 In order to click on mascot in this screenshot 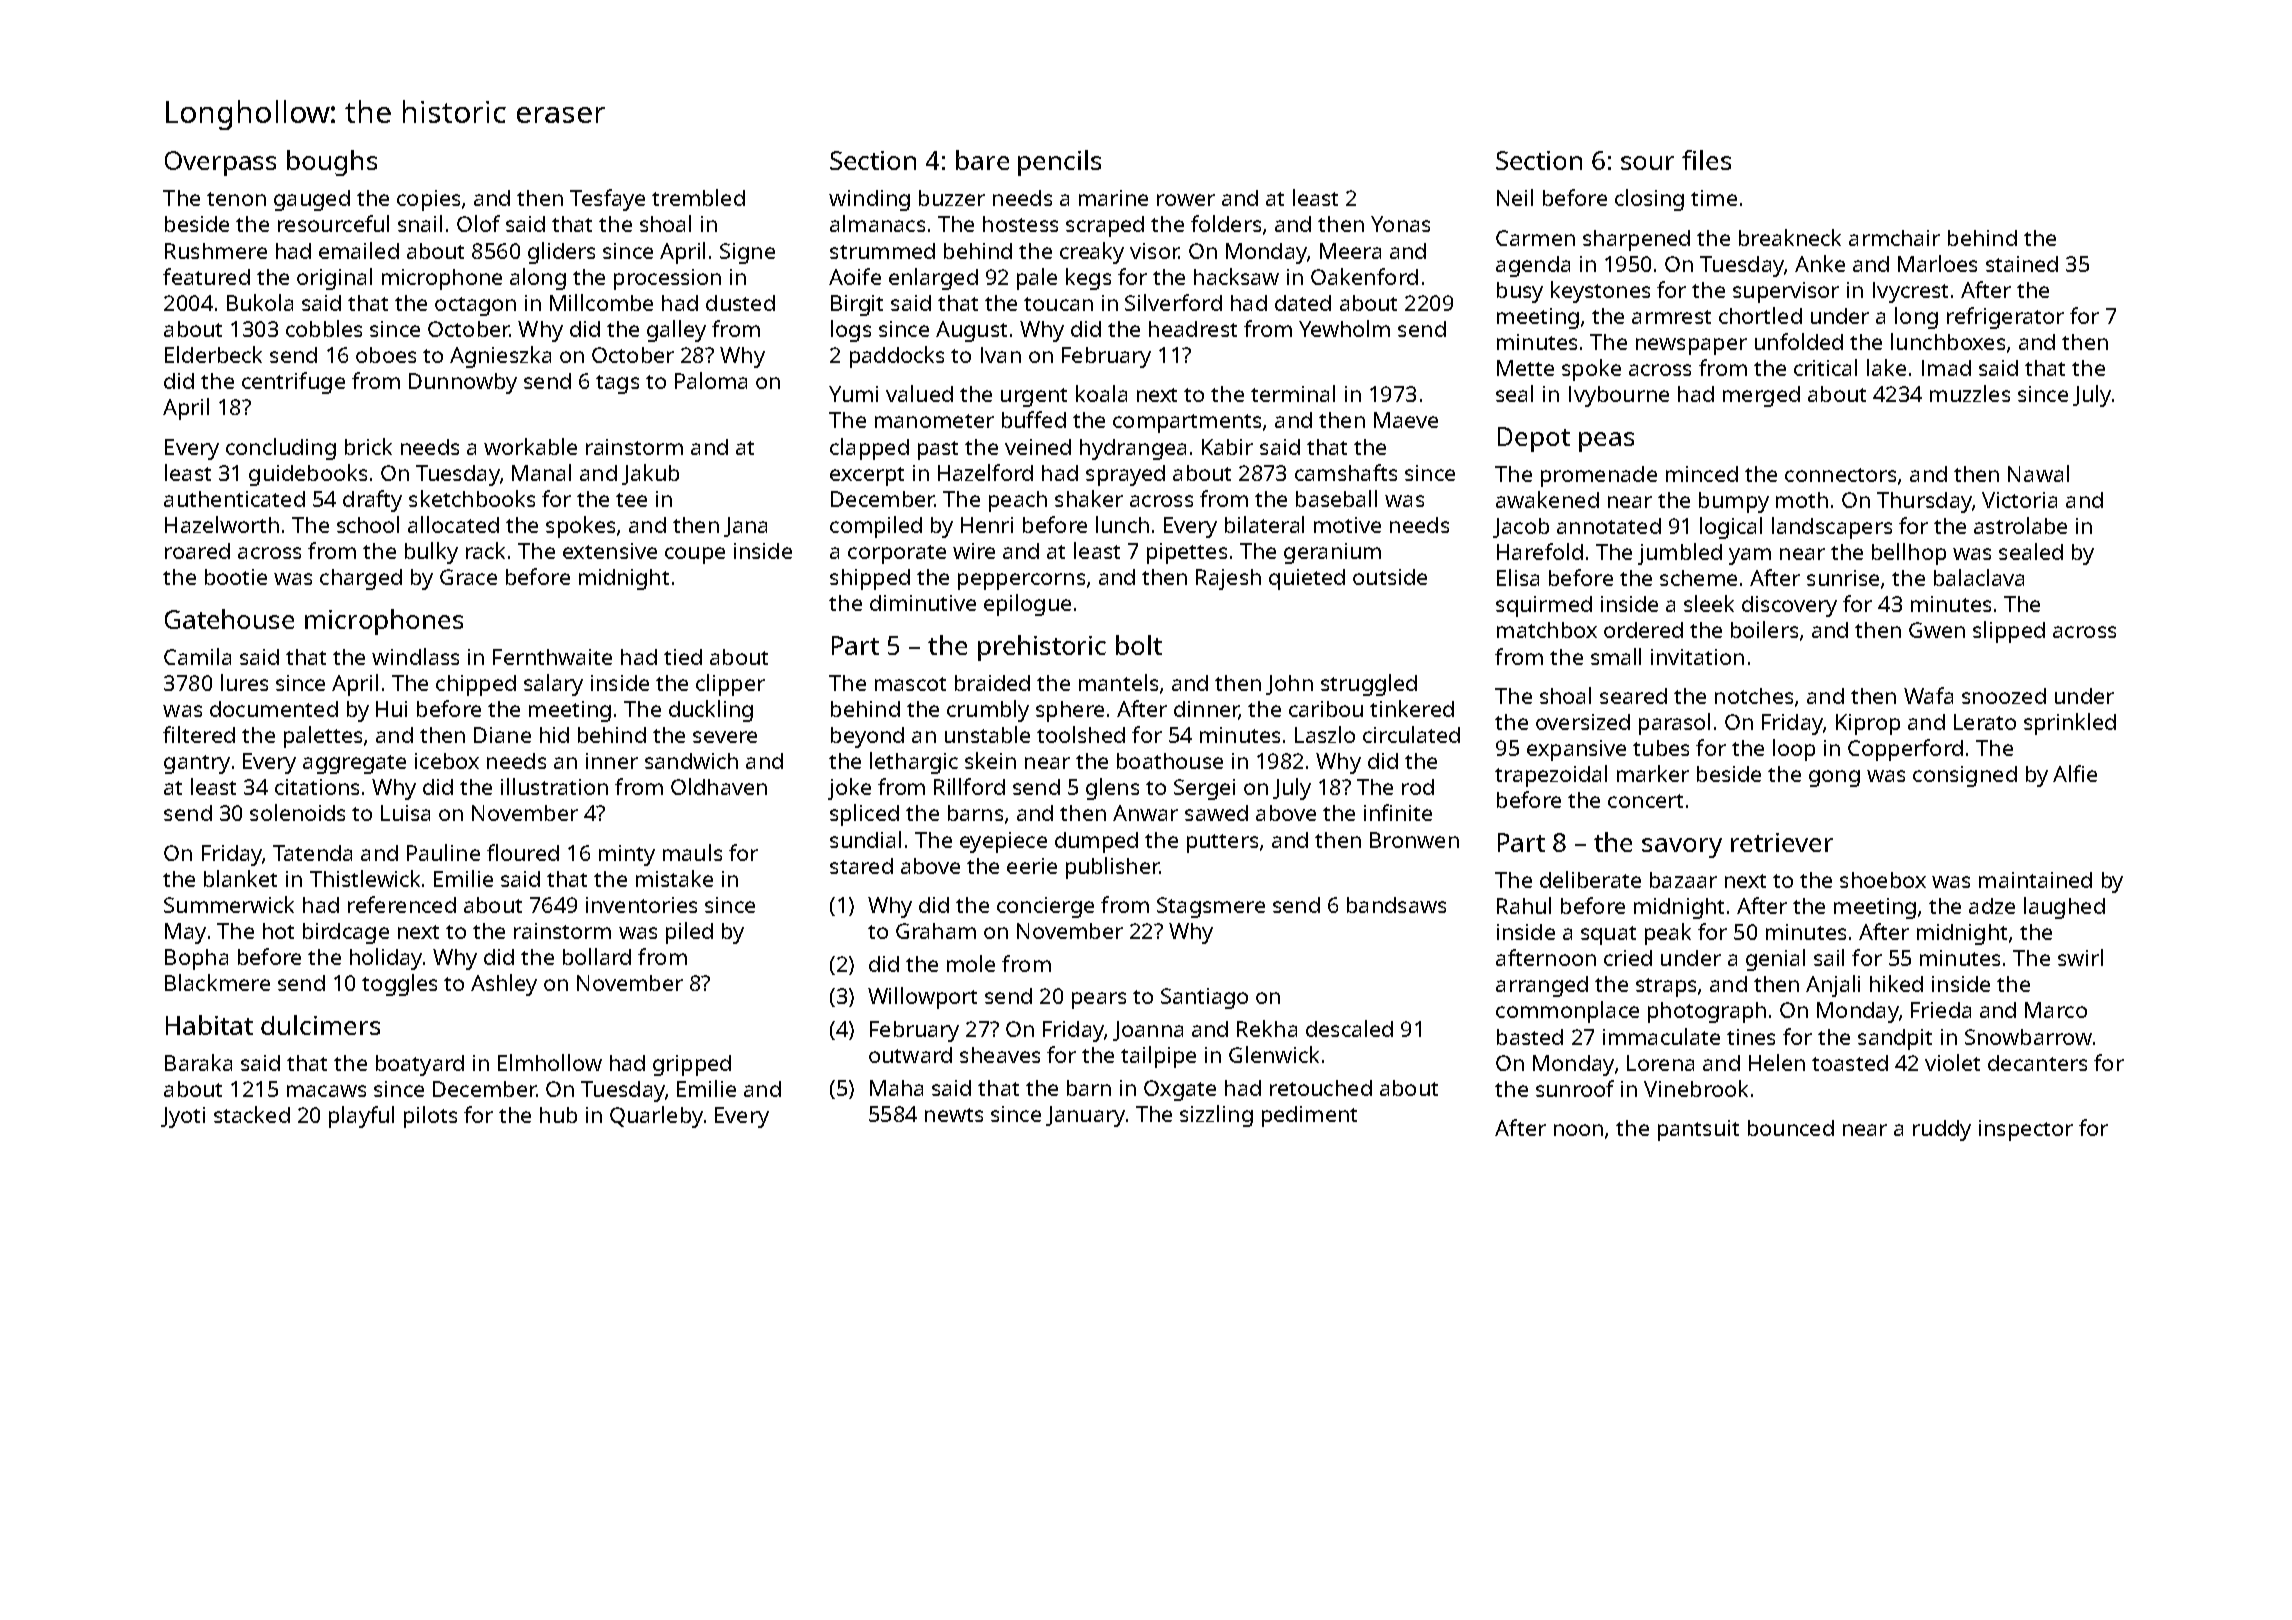, I will do `click(910, 684)`.
